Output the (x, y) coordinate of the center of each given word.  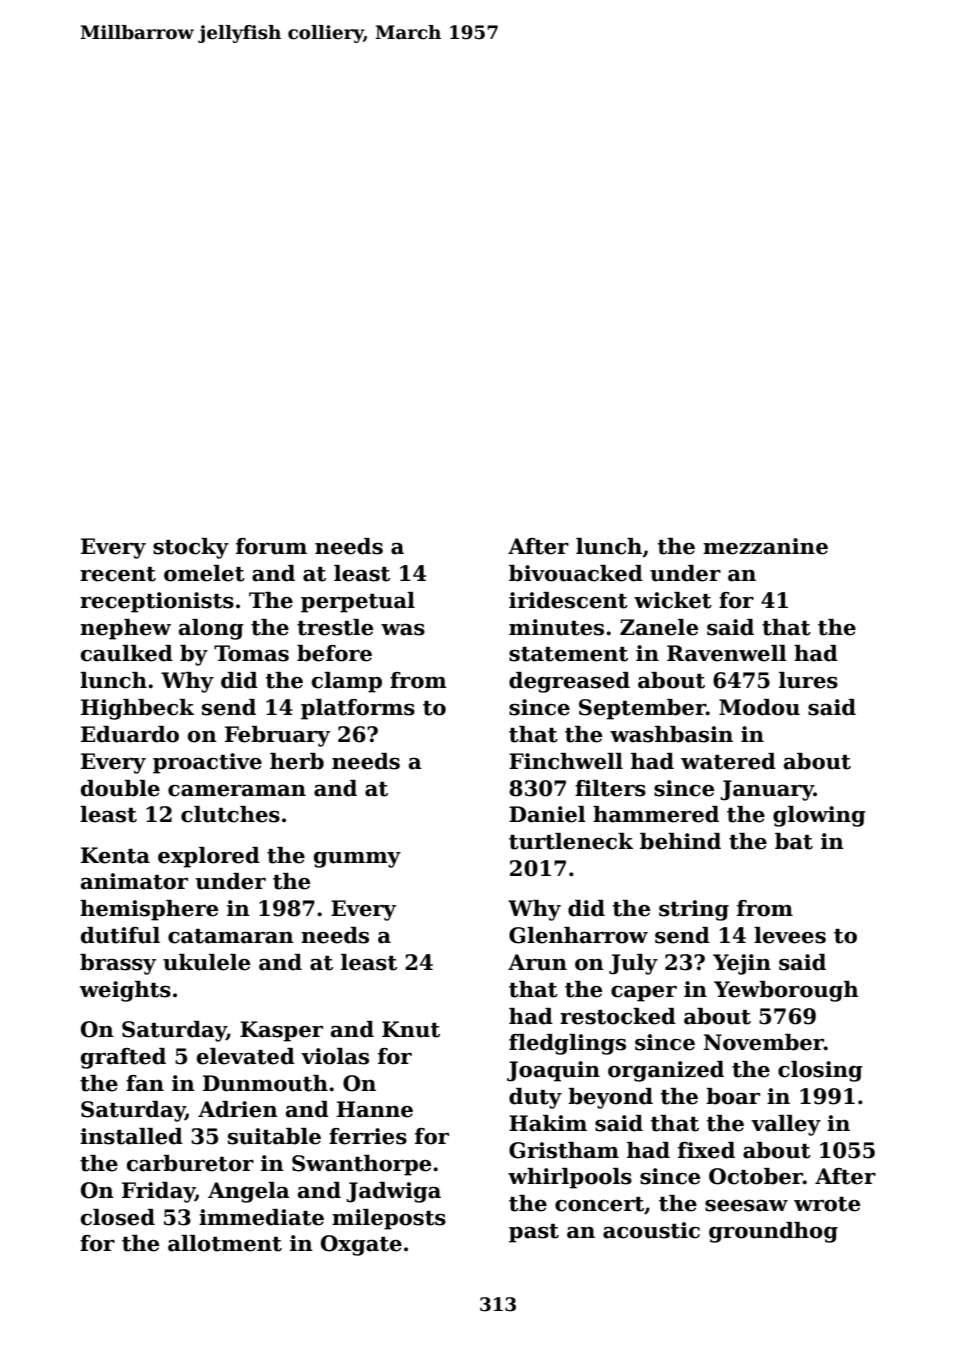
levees (790, 935)
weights (125, 991)
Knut (411, 1029)
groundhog (773, 1232)
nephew (125, 629)
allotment (225, 1243)
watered (728, 761)
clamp (347, 682)
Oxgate (361, 1245)
